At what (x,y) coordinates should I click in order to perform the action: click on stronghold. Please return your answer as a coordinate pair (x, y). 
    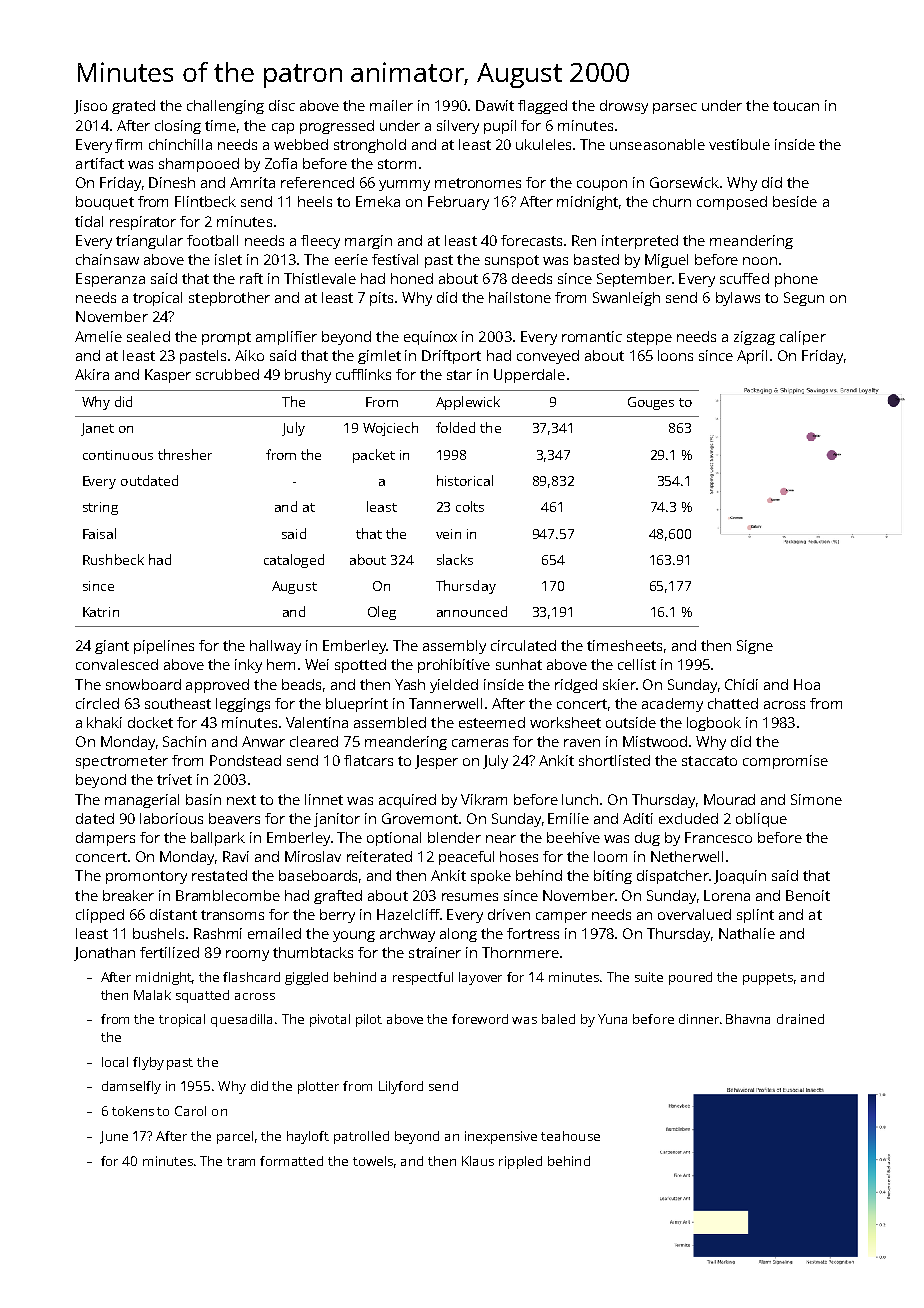
    Looking at the image, I should click on (370, 146).
